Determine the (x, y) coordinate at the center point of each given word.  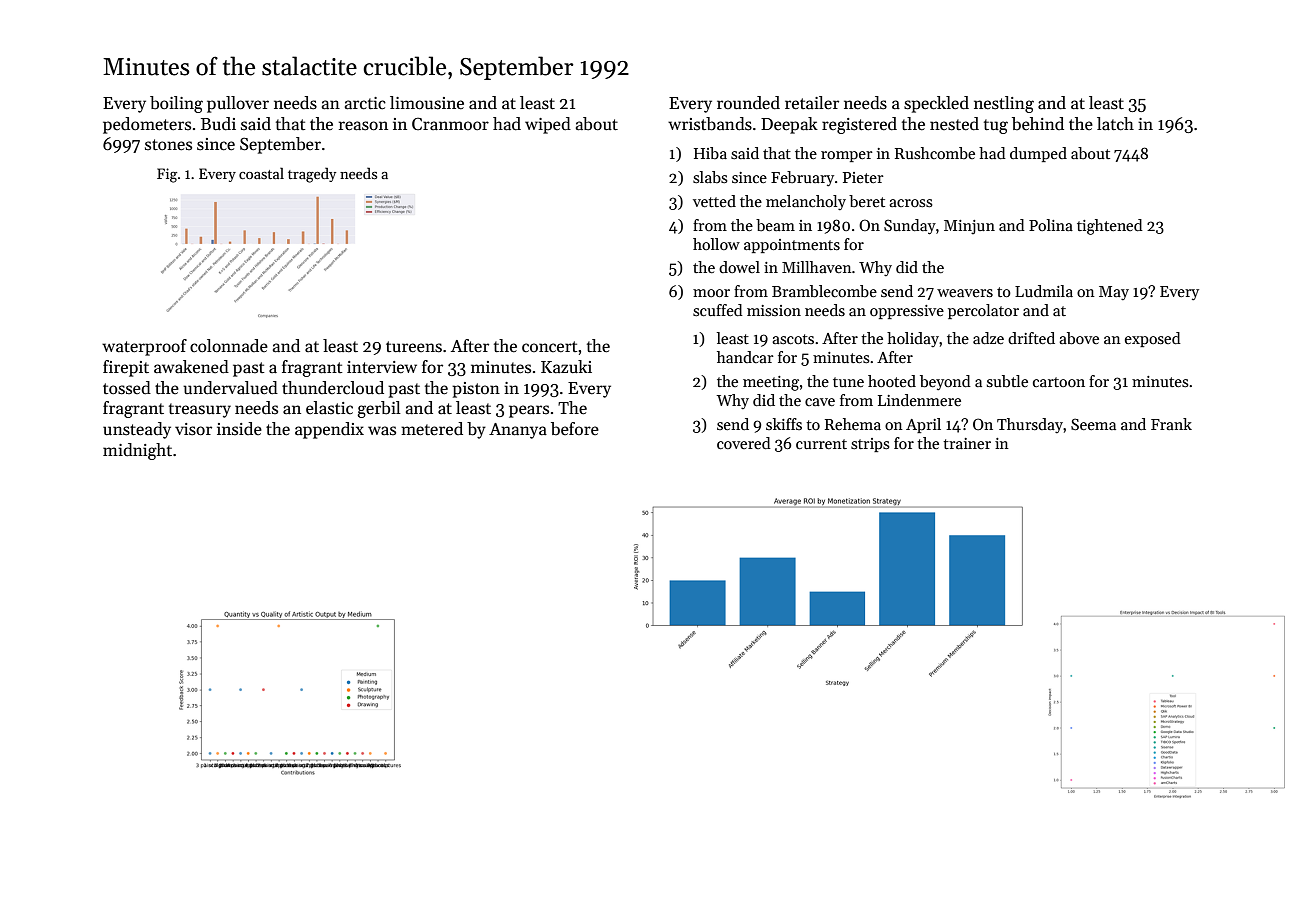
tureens (414, 347)
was (382, 430)
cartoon (1059, 382)
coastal (261, 173)
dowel (739, 267)
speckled (936, 104)
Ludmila (1044, 291)
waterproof (144, 347)
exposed (1153, 339)
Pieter (863, 177)
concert (549, 347)
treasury (200, 410)
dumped (1038, 154)
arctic (365, 103)
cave (820, 402)
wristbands (710, 124)
